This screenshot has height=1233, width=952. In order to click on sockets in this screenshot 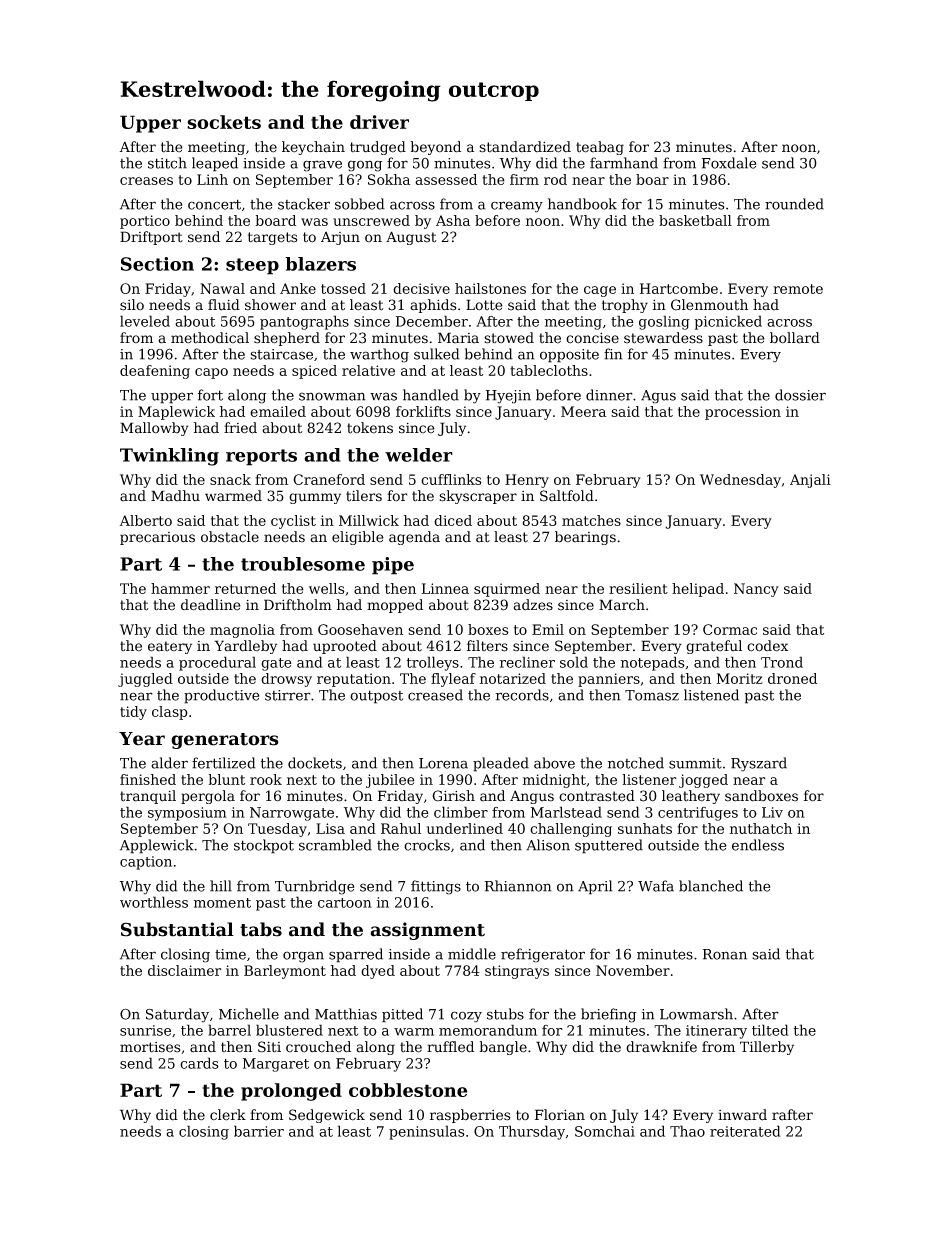, I will do `click(224, 122)`.
